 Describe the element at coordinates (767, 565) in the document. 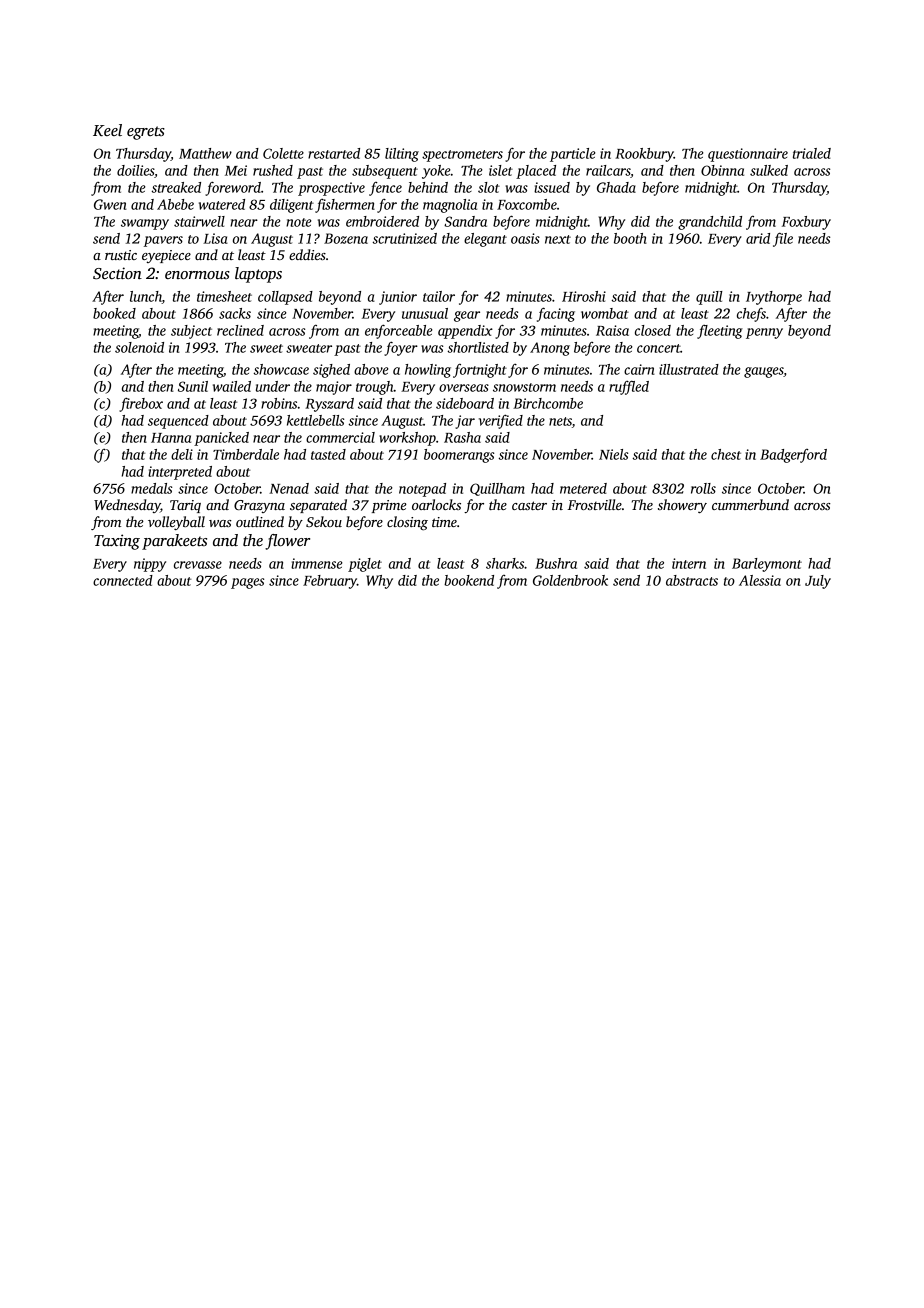

I see `Barleymont` at that location.
